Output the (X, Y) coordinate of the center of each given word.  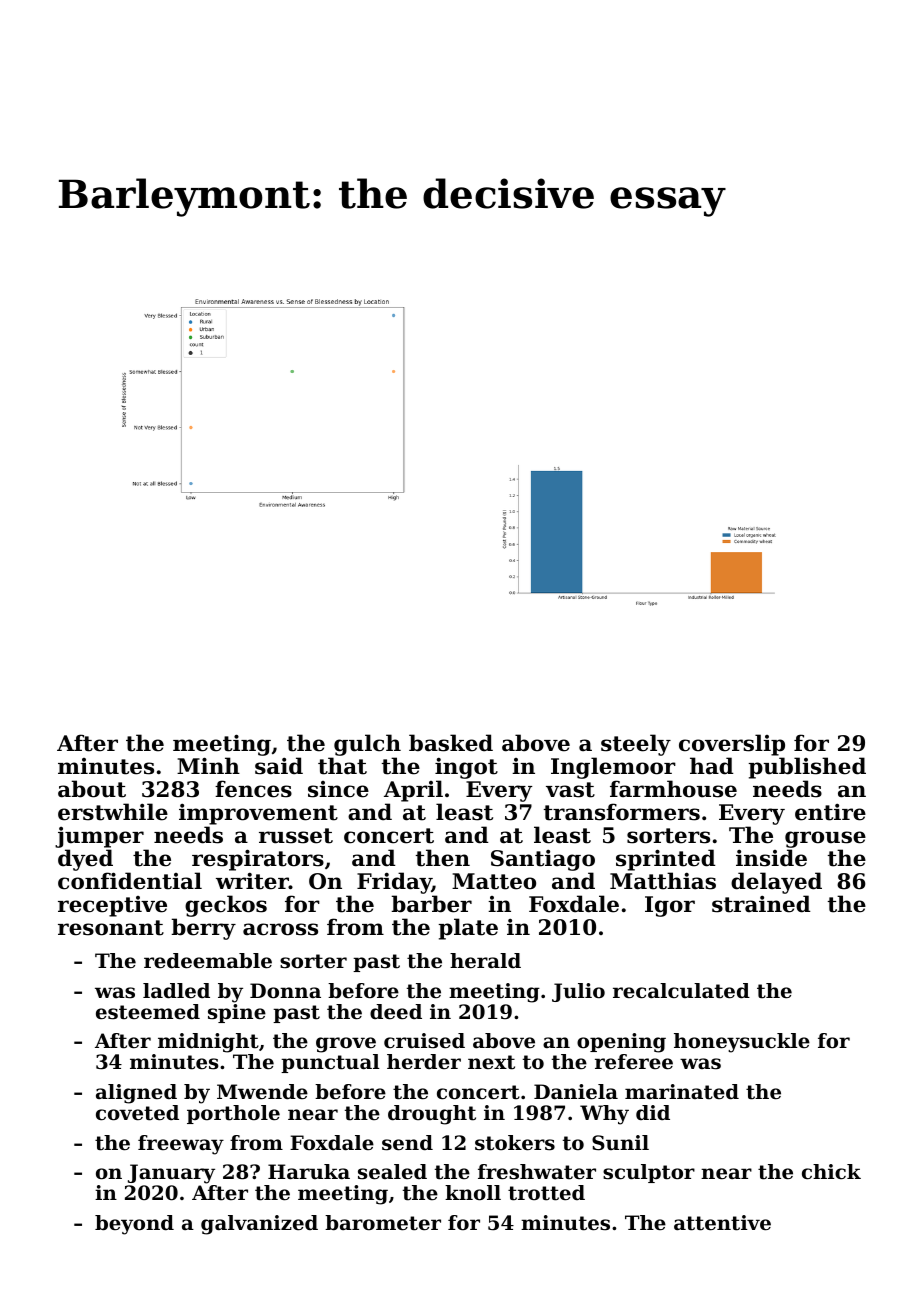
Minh (208, 765)
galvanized (259, 1225)
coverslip (732, 745)
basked (451, 743)
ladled (176, 991)
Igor (670, 906)
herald (485, 961)
